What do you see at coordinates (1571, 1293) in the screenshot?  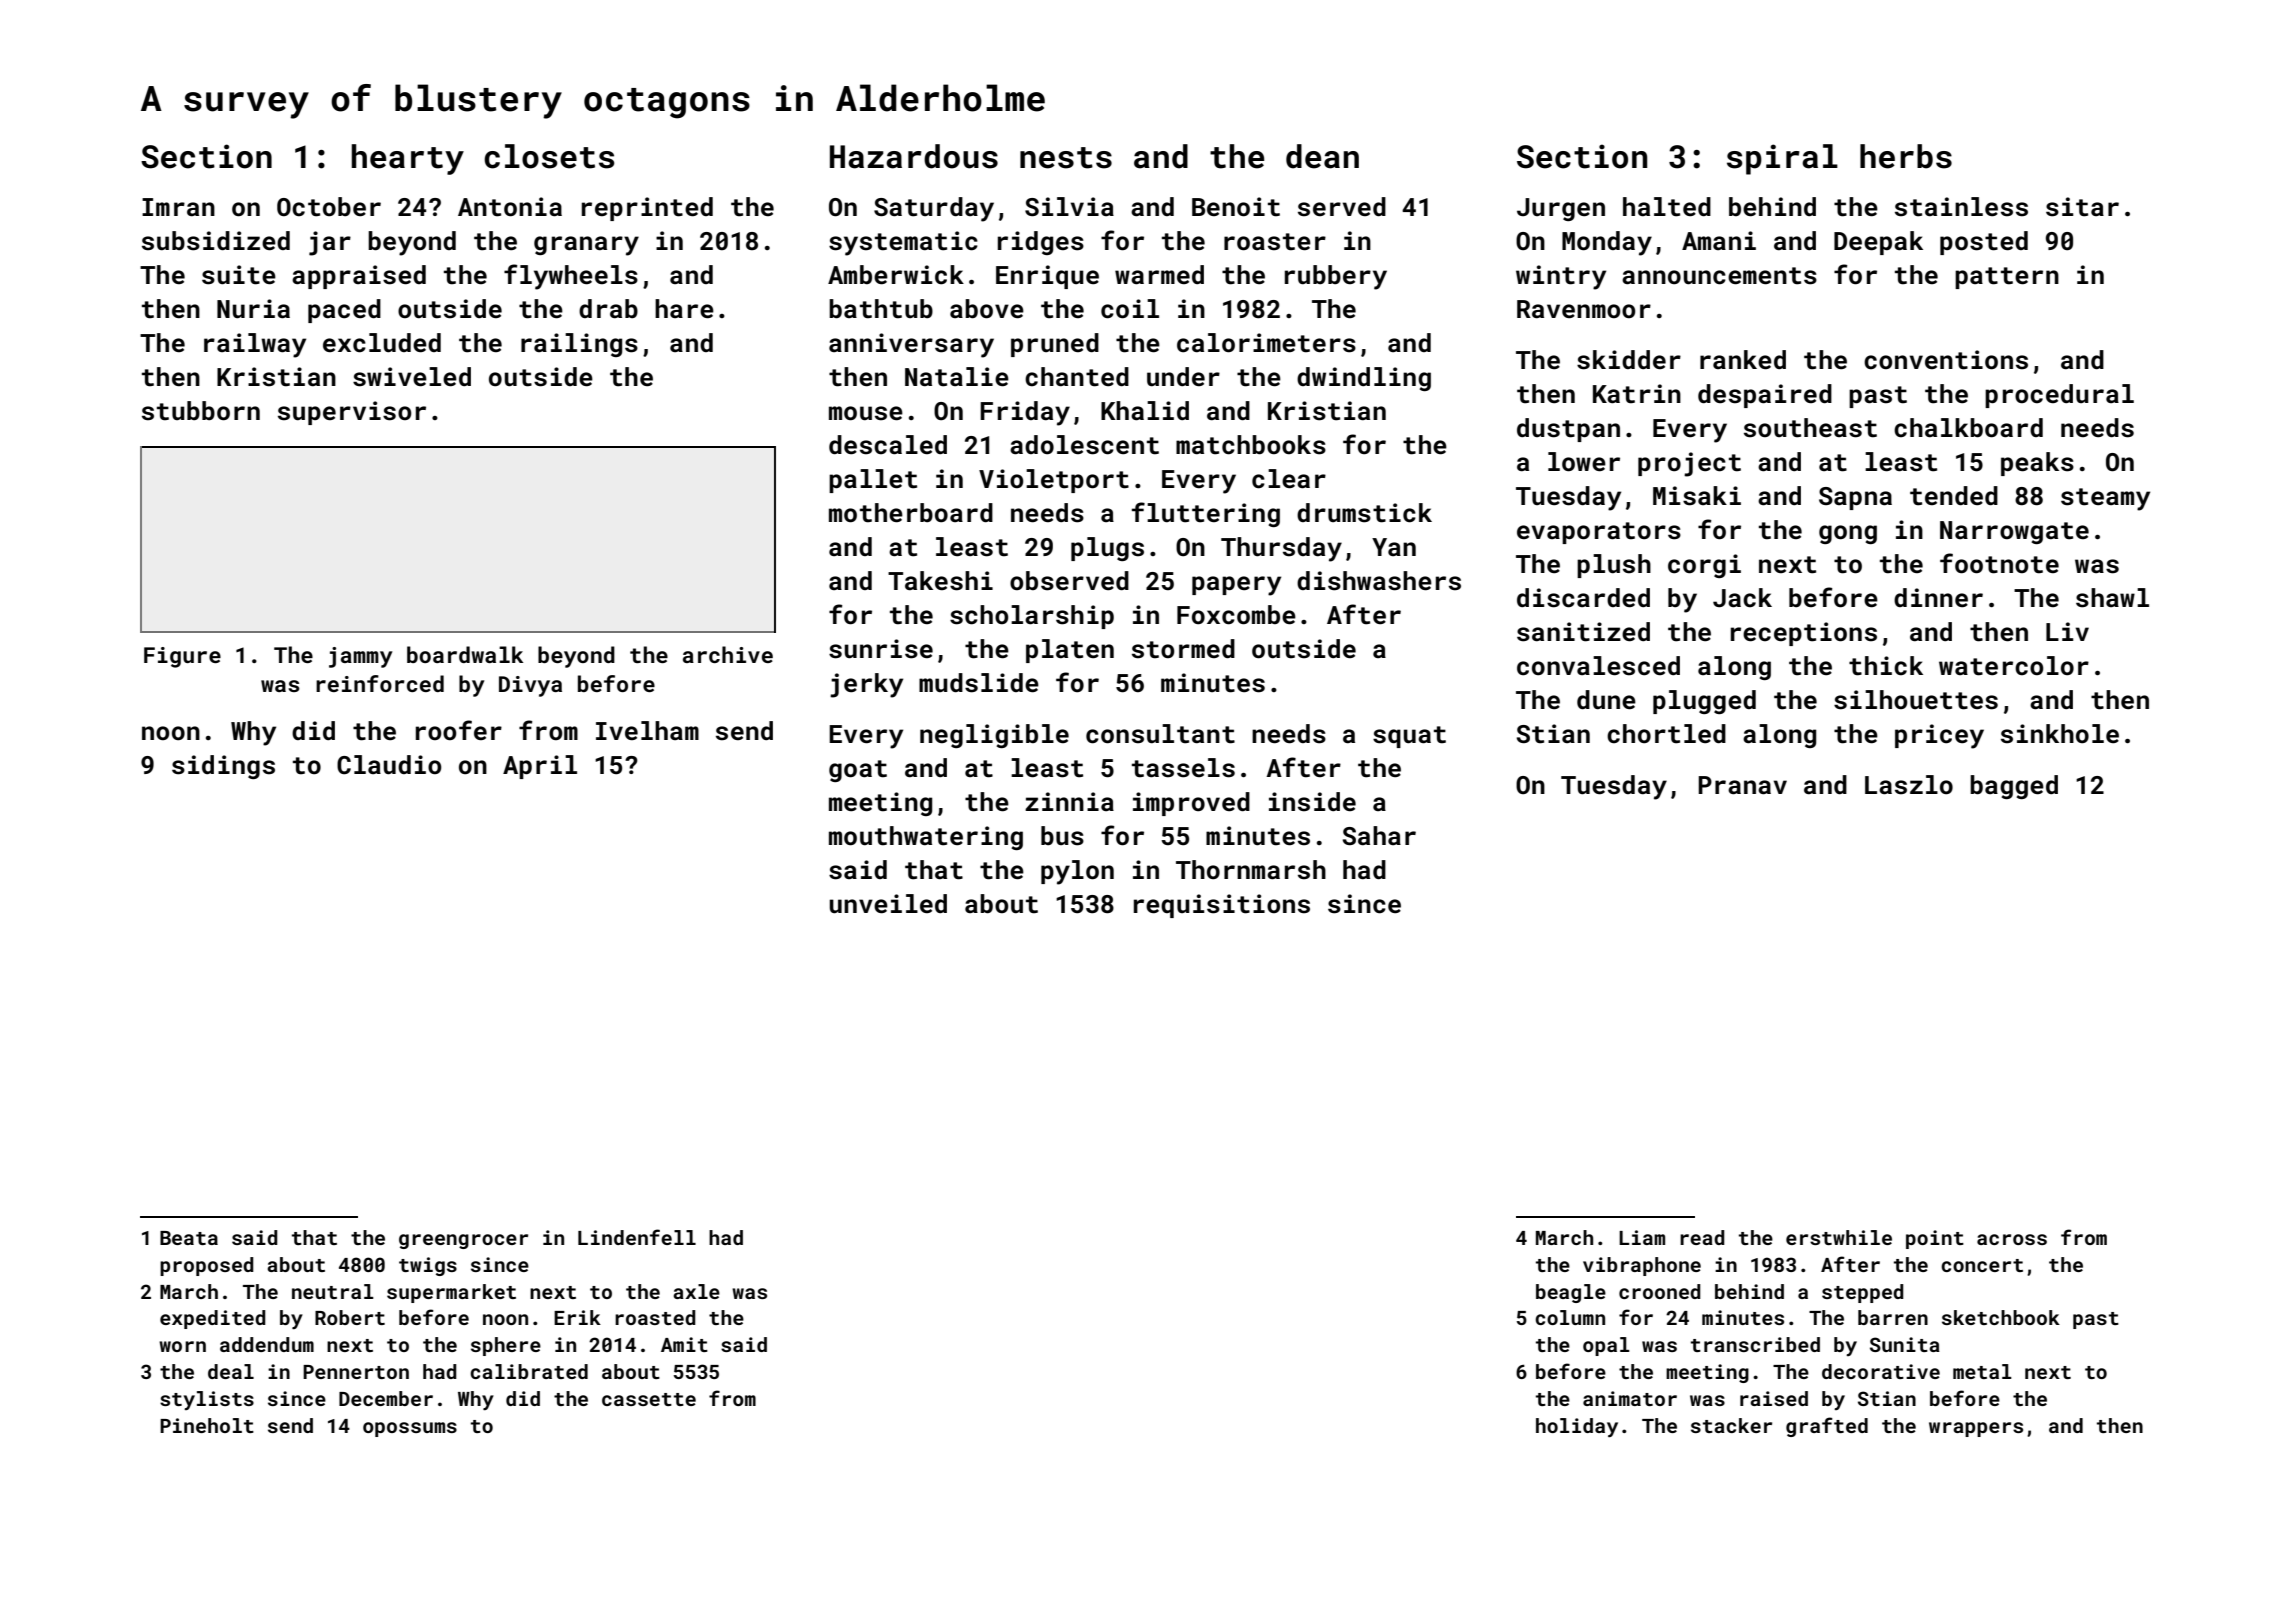 I see `beagle` at bounding box center [1571, 1293].
